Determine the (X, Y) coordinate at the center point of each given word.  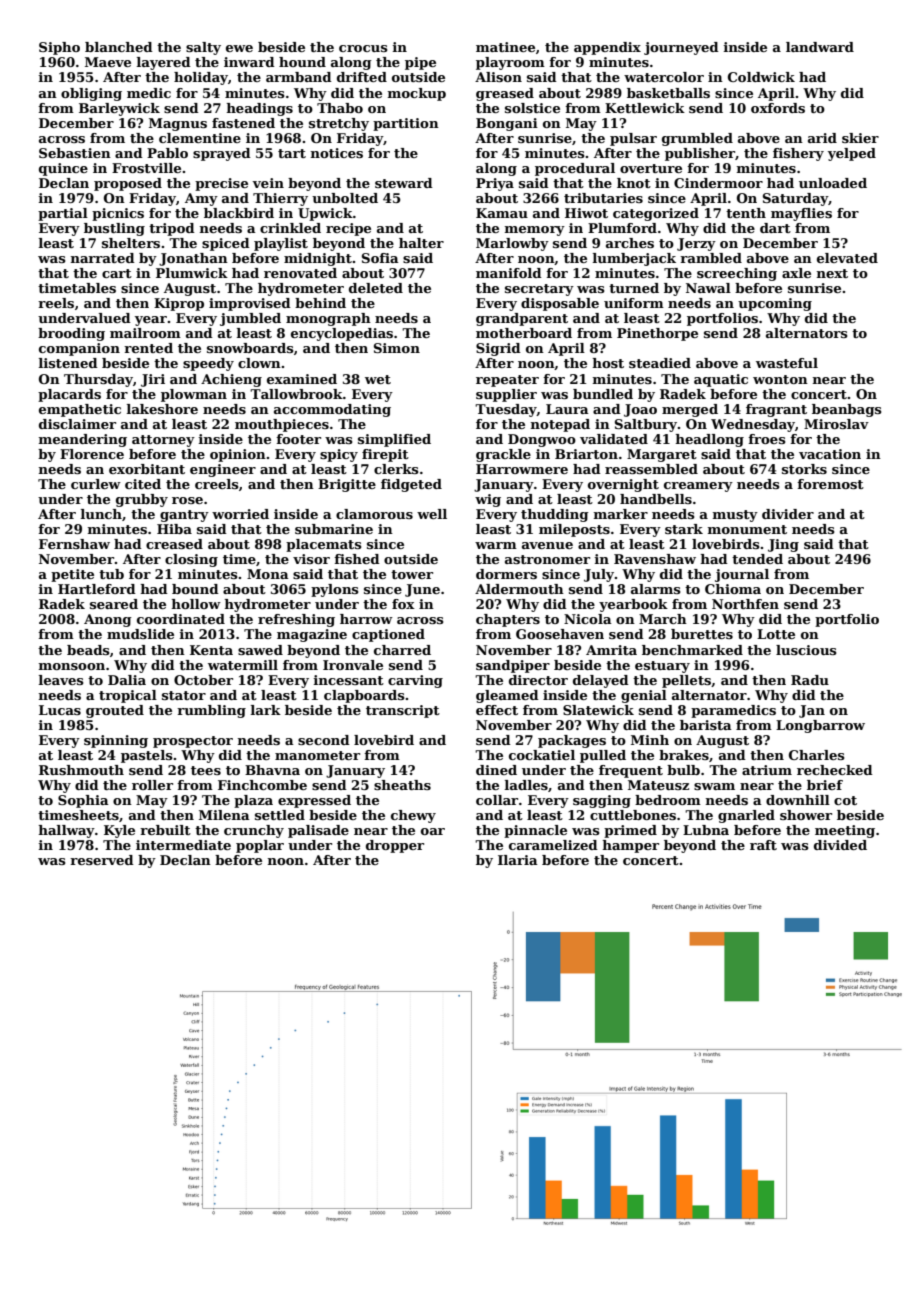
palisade (318, 831)
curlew (96, 484)
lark (266, 710)
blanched (119, 47)
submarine (334, 529)
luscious (806, 650)
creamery (698, 487)
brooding (71, 334)
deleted (376, 288)
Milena (224, 815)
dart (775, 228)
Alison (498, 77)
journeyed (681, 48)
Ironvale (353, 665)
